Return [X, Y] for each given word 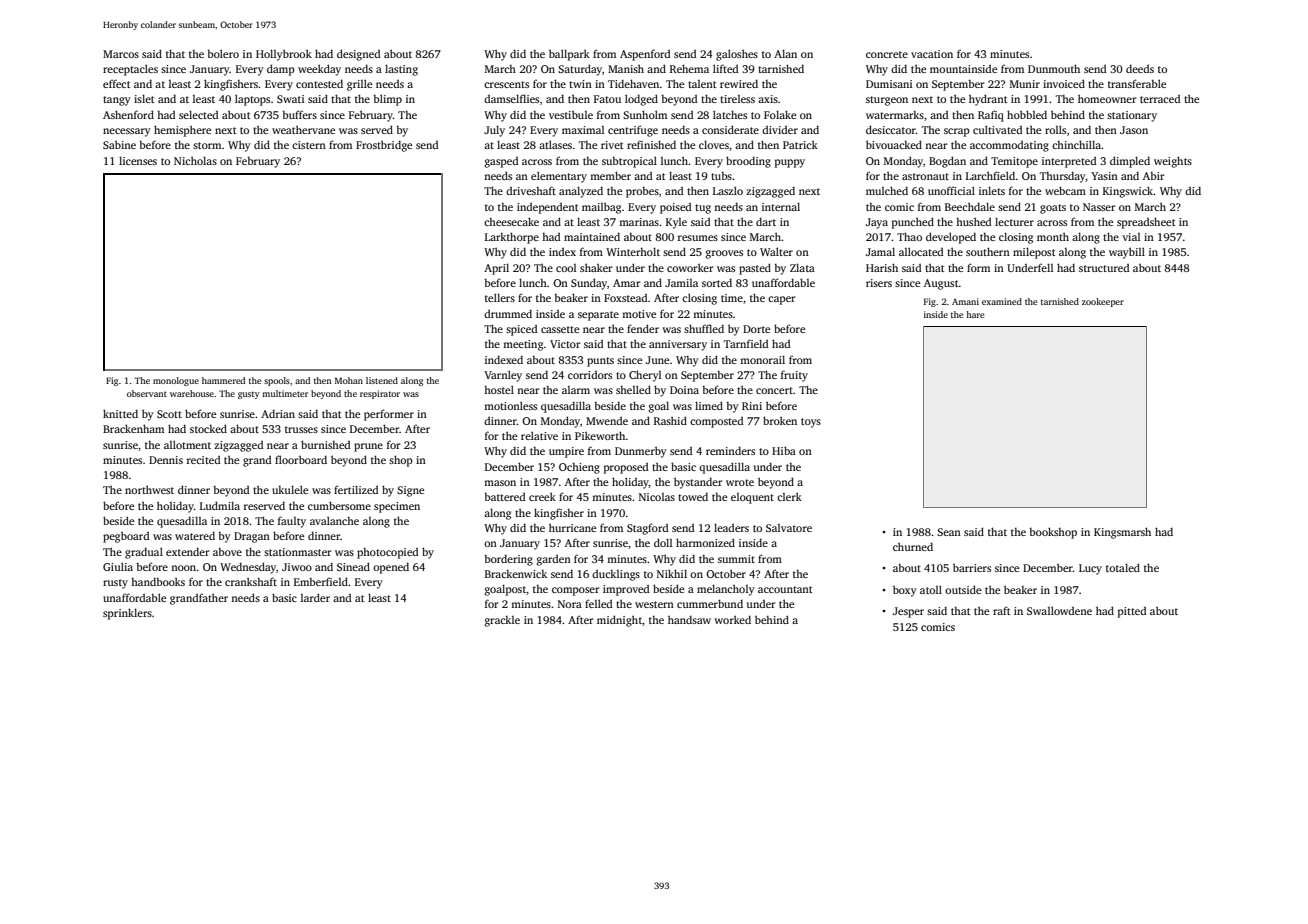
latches [730, 114]
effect [116, 83]
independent [547, 208]
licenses [138, 160]
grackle [502, 621]
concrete [887, 54]
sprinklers [127, 614]
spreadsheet [1146, 223]
